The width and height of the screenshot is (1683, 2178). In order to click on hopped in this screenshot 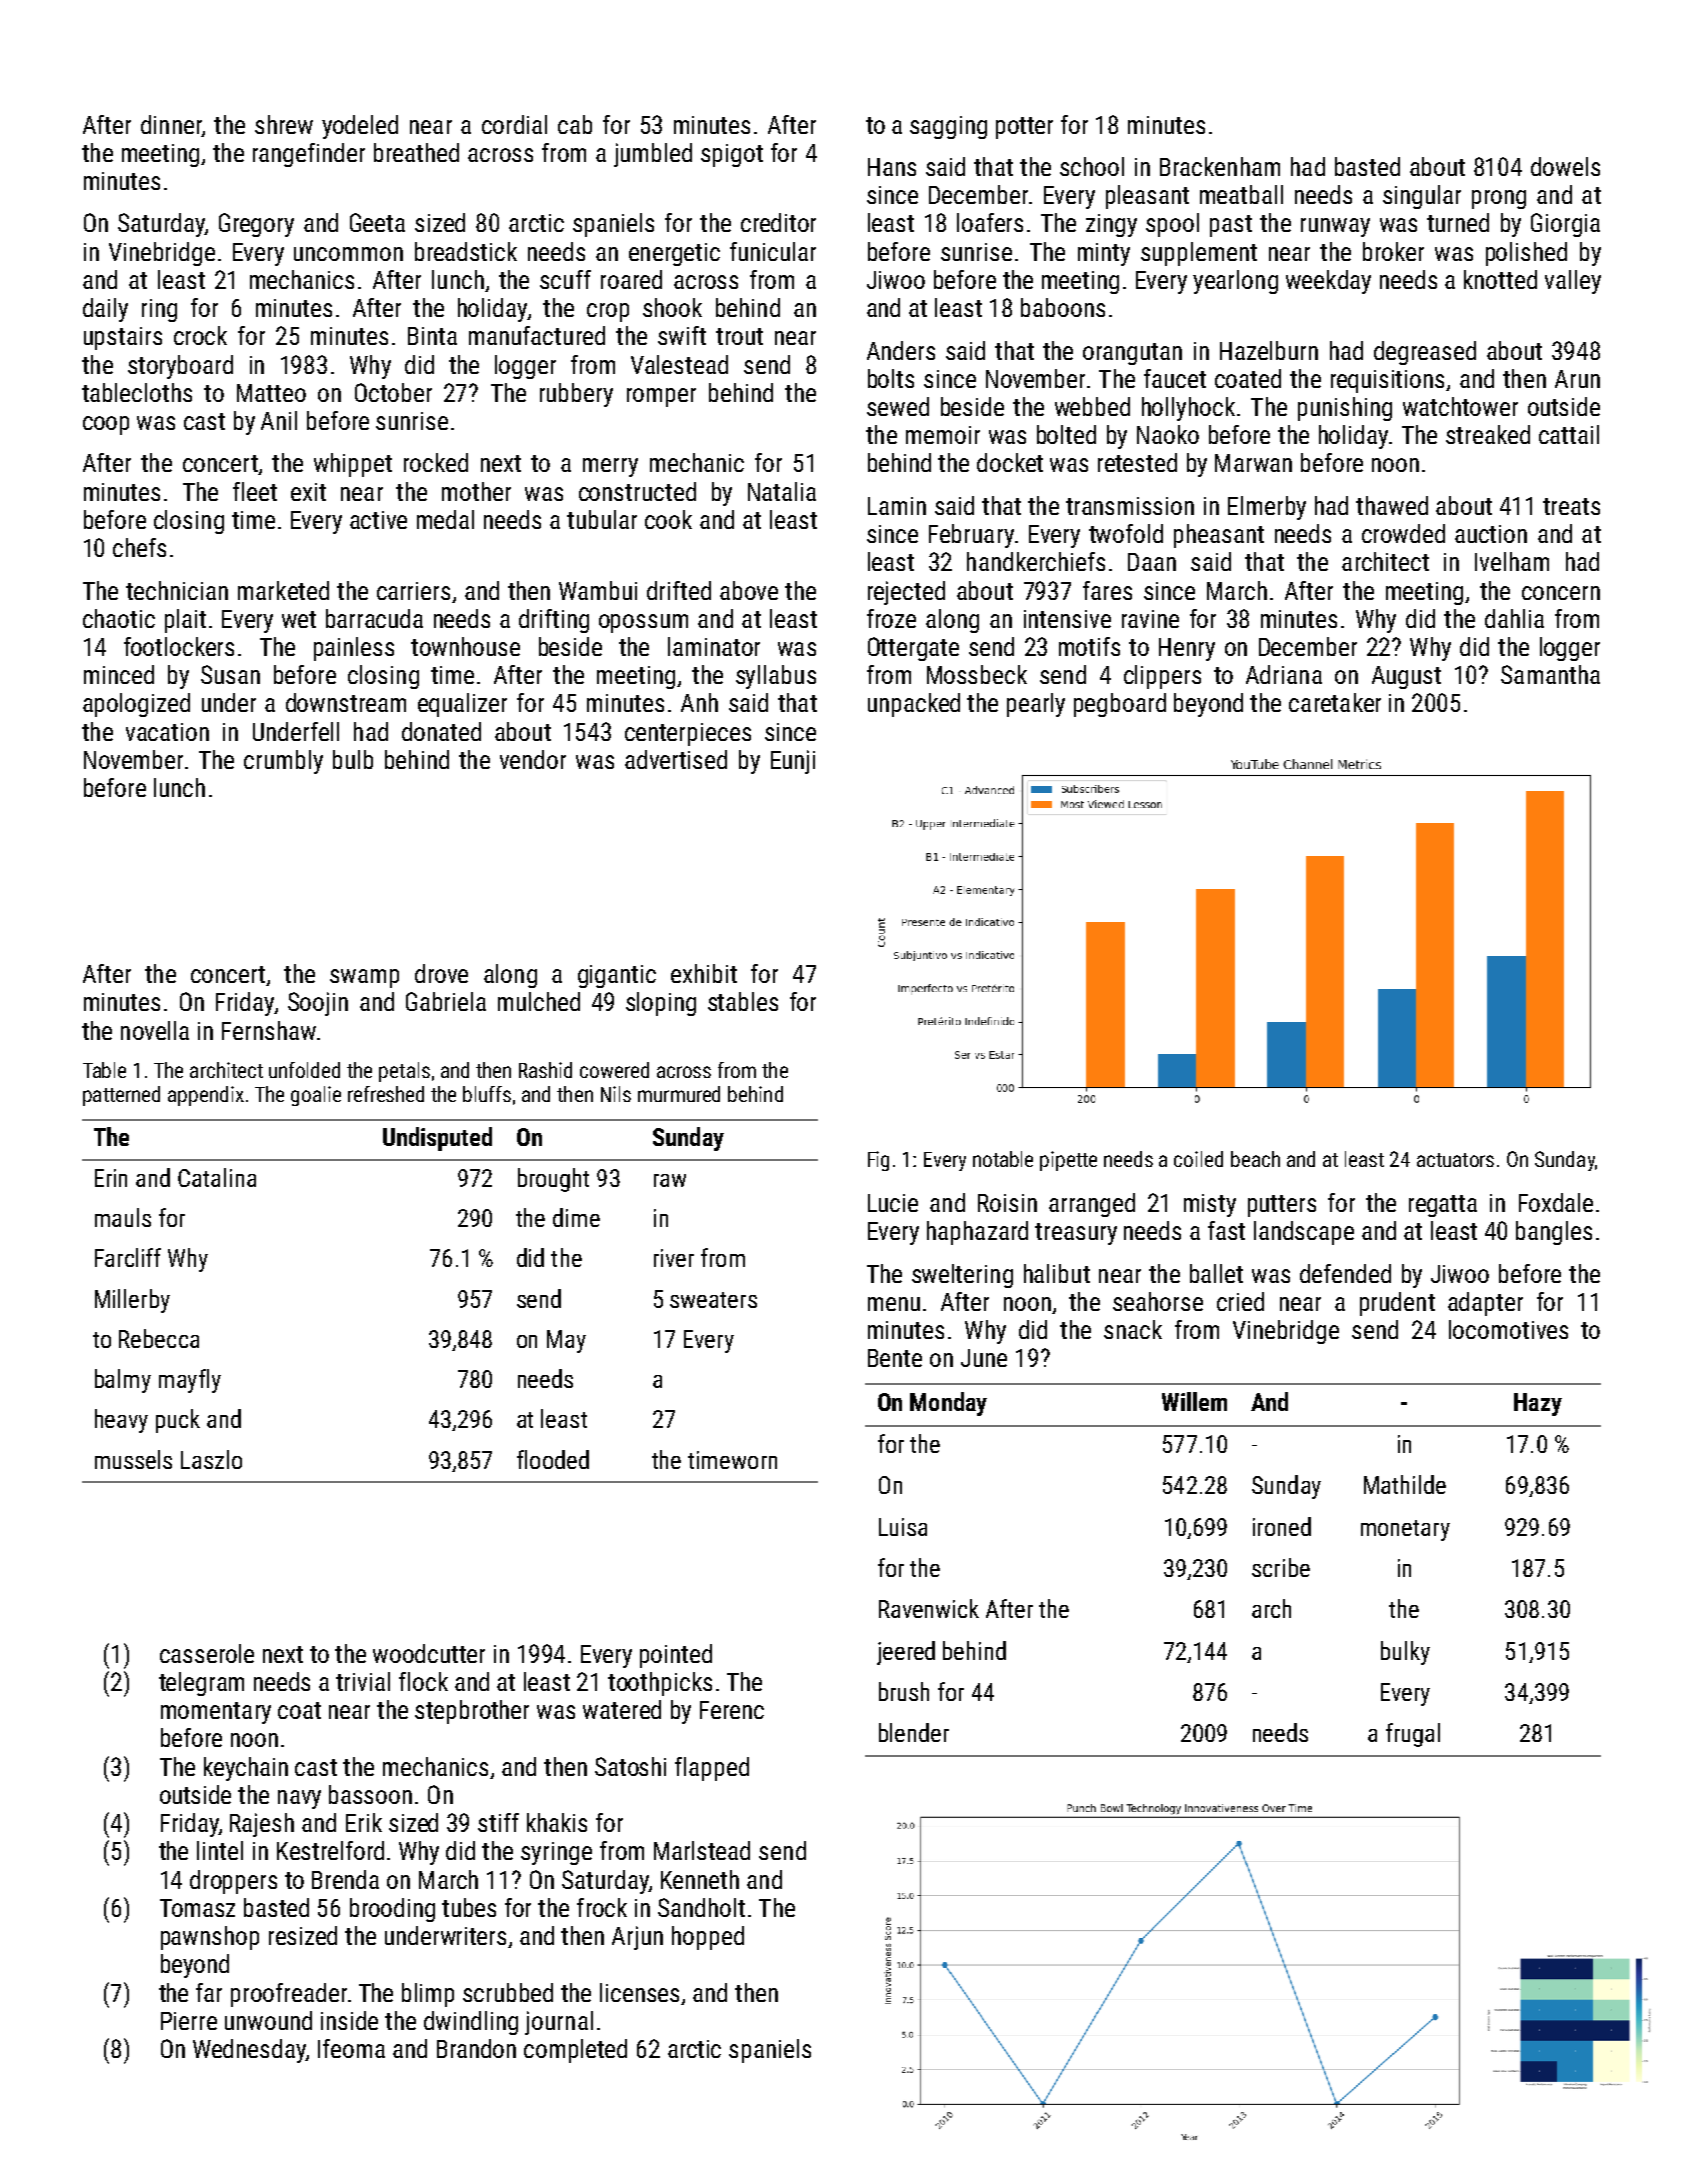, I will do `click(708, 1938)`.
